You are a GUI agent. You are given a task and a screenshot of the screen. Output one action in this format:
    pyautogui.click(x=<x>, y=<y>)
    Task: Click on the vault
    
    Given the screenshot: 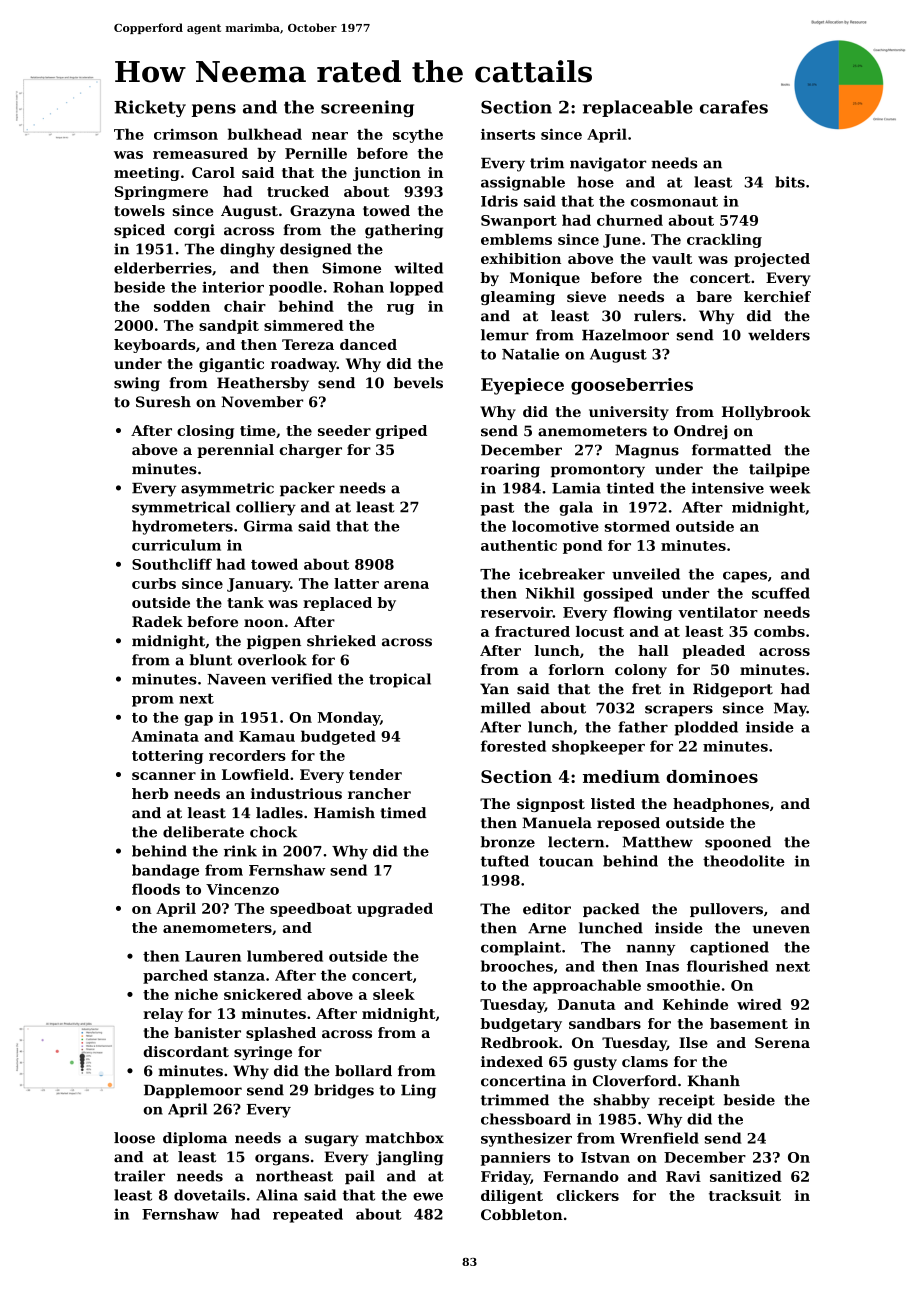 What is the action you would take?
    pyautogui.click(x=672, y=258)
